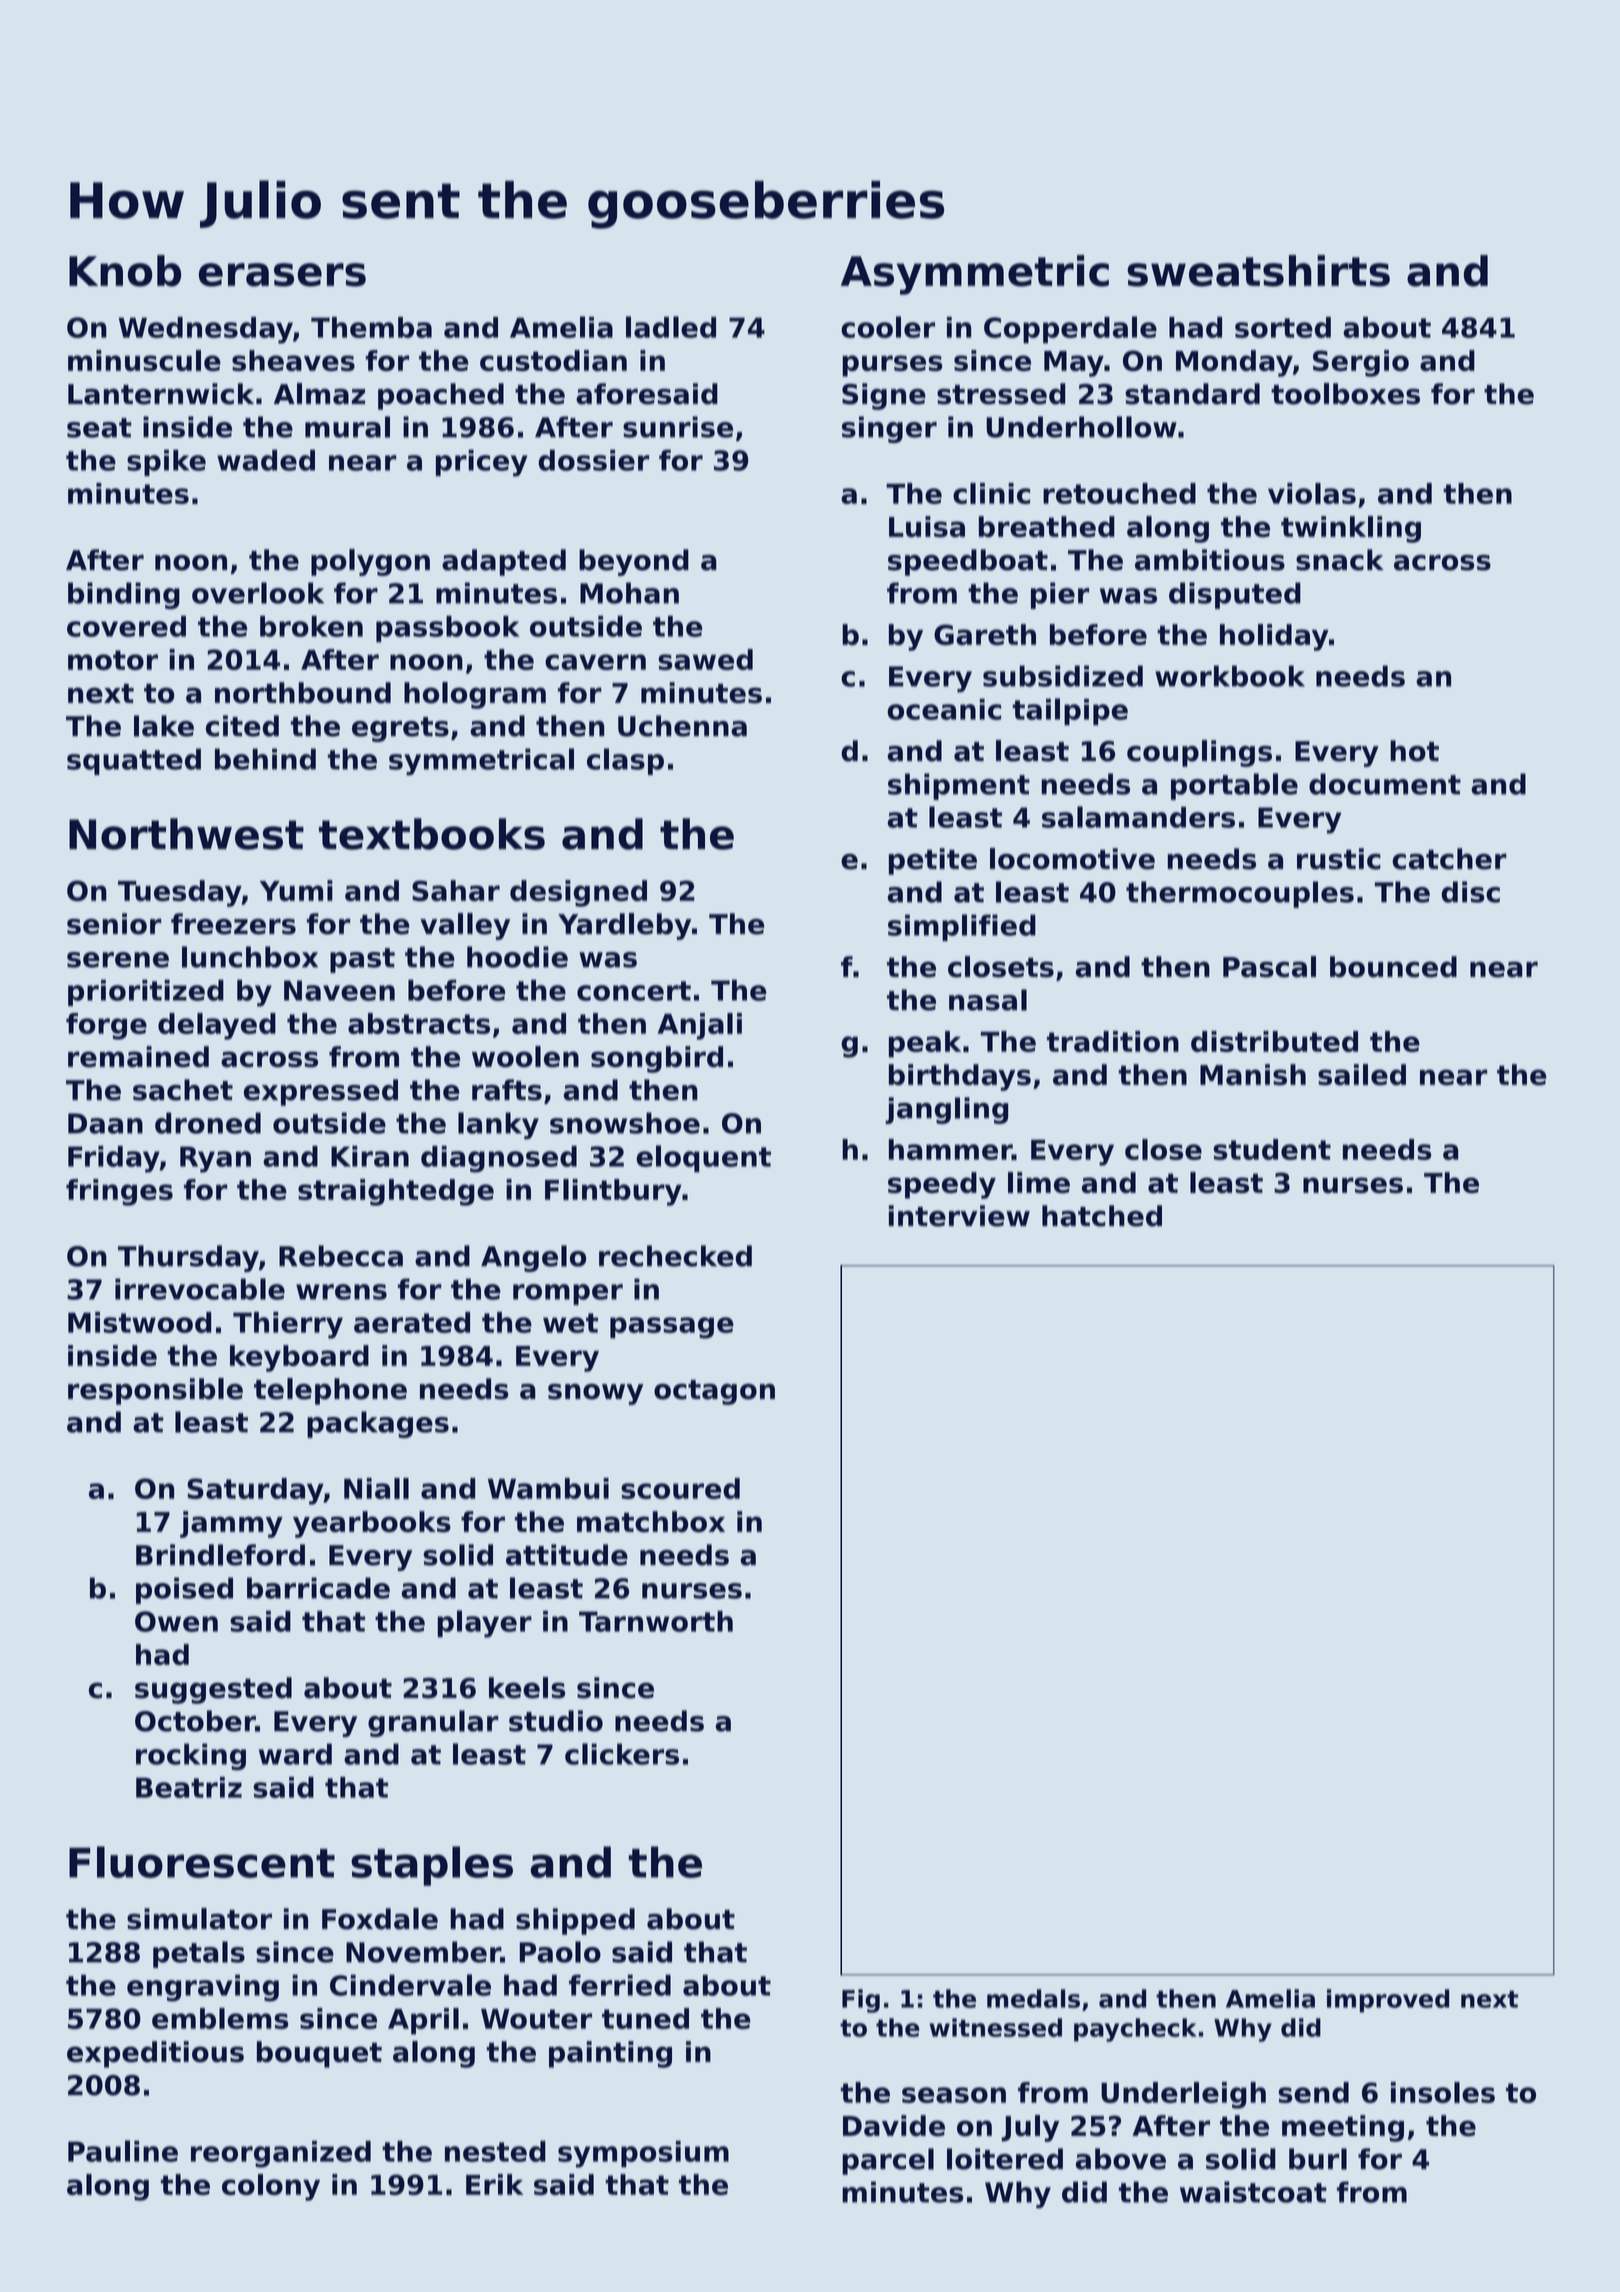 This screenshot has height=2292, width=1620. Describe the element at coordinates (962, 927) in the screenshot. I see `simplified` at that location.
